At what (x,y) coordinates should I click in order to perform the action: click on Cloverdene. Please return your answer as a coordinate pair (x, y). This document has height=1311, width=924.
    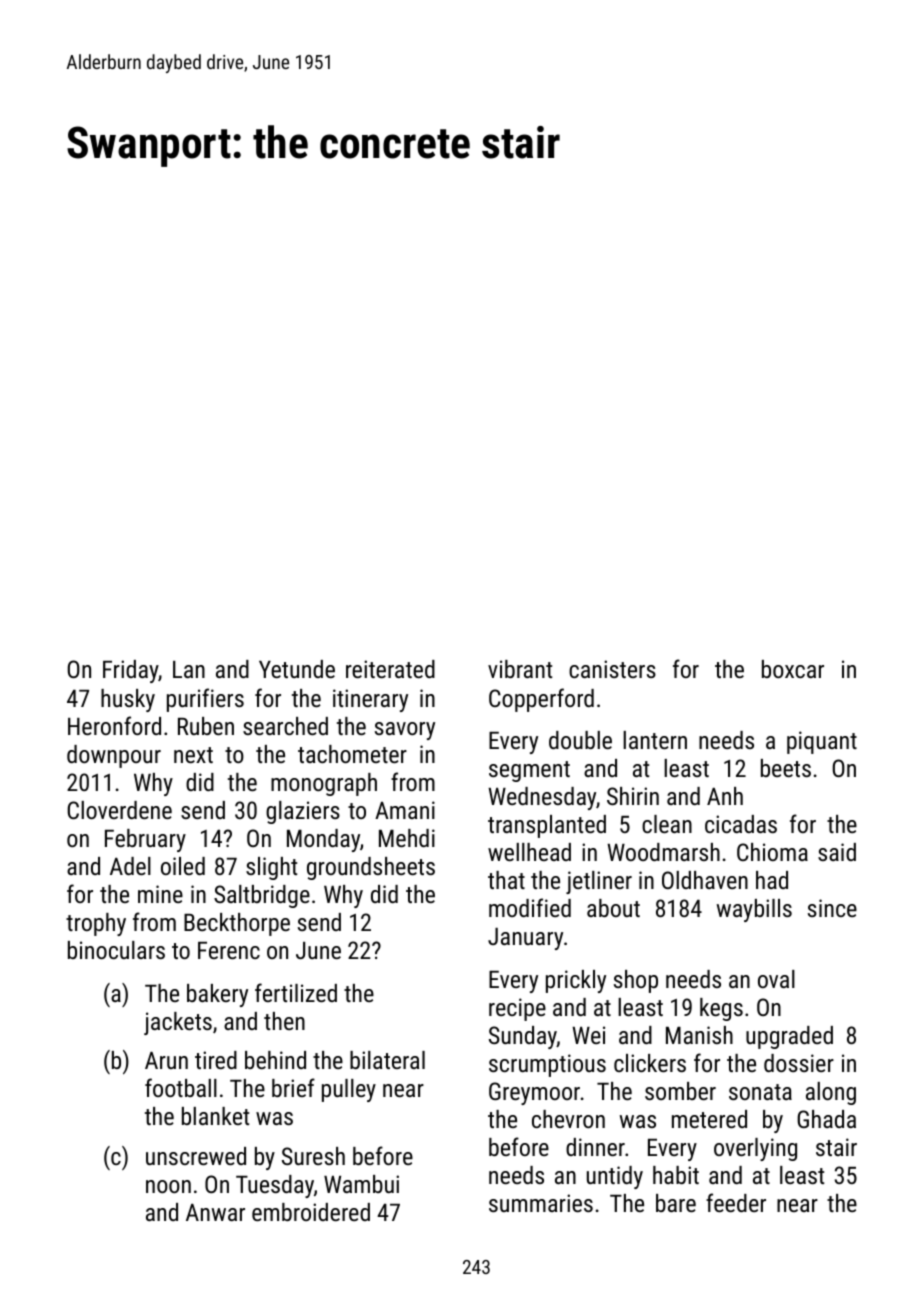
    Looking at the image, I should click on (119, 810).
